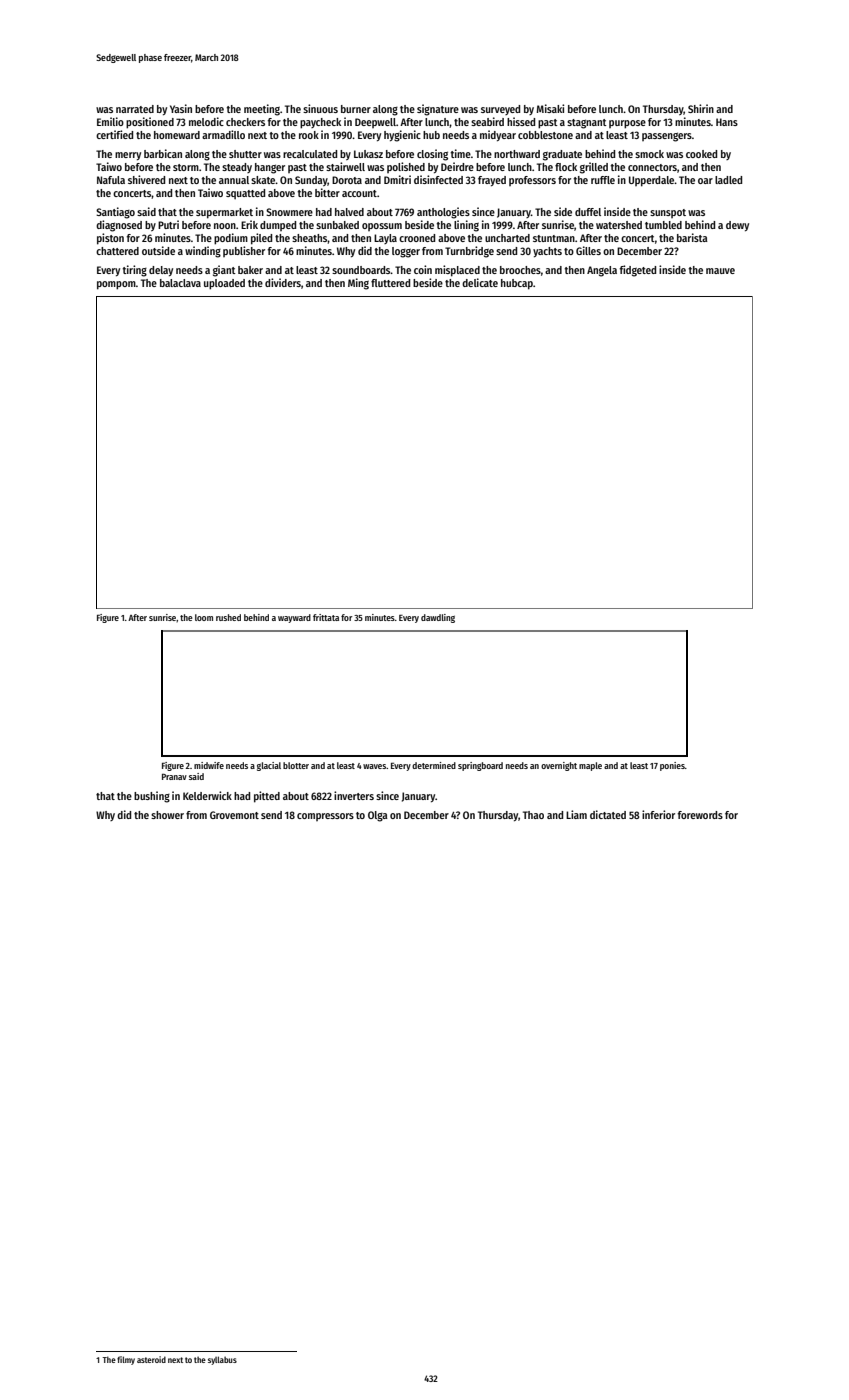 The height and width of the screenshot is (1400, 849). What do you see at coordinates (222, 1360) in the screenshot?
I see `syllabus` at bounding box center [222, 1360].
